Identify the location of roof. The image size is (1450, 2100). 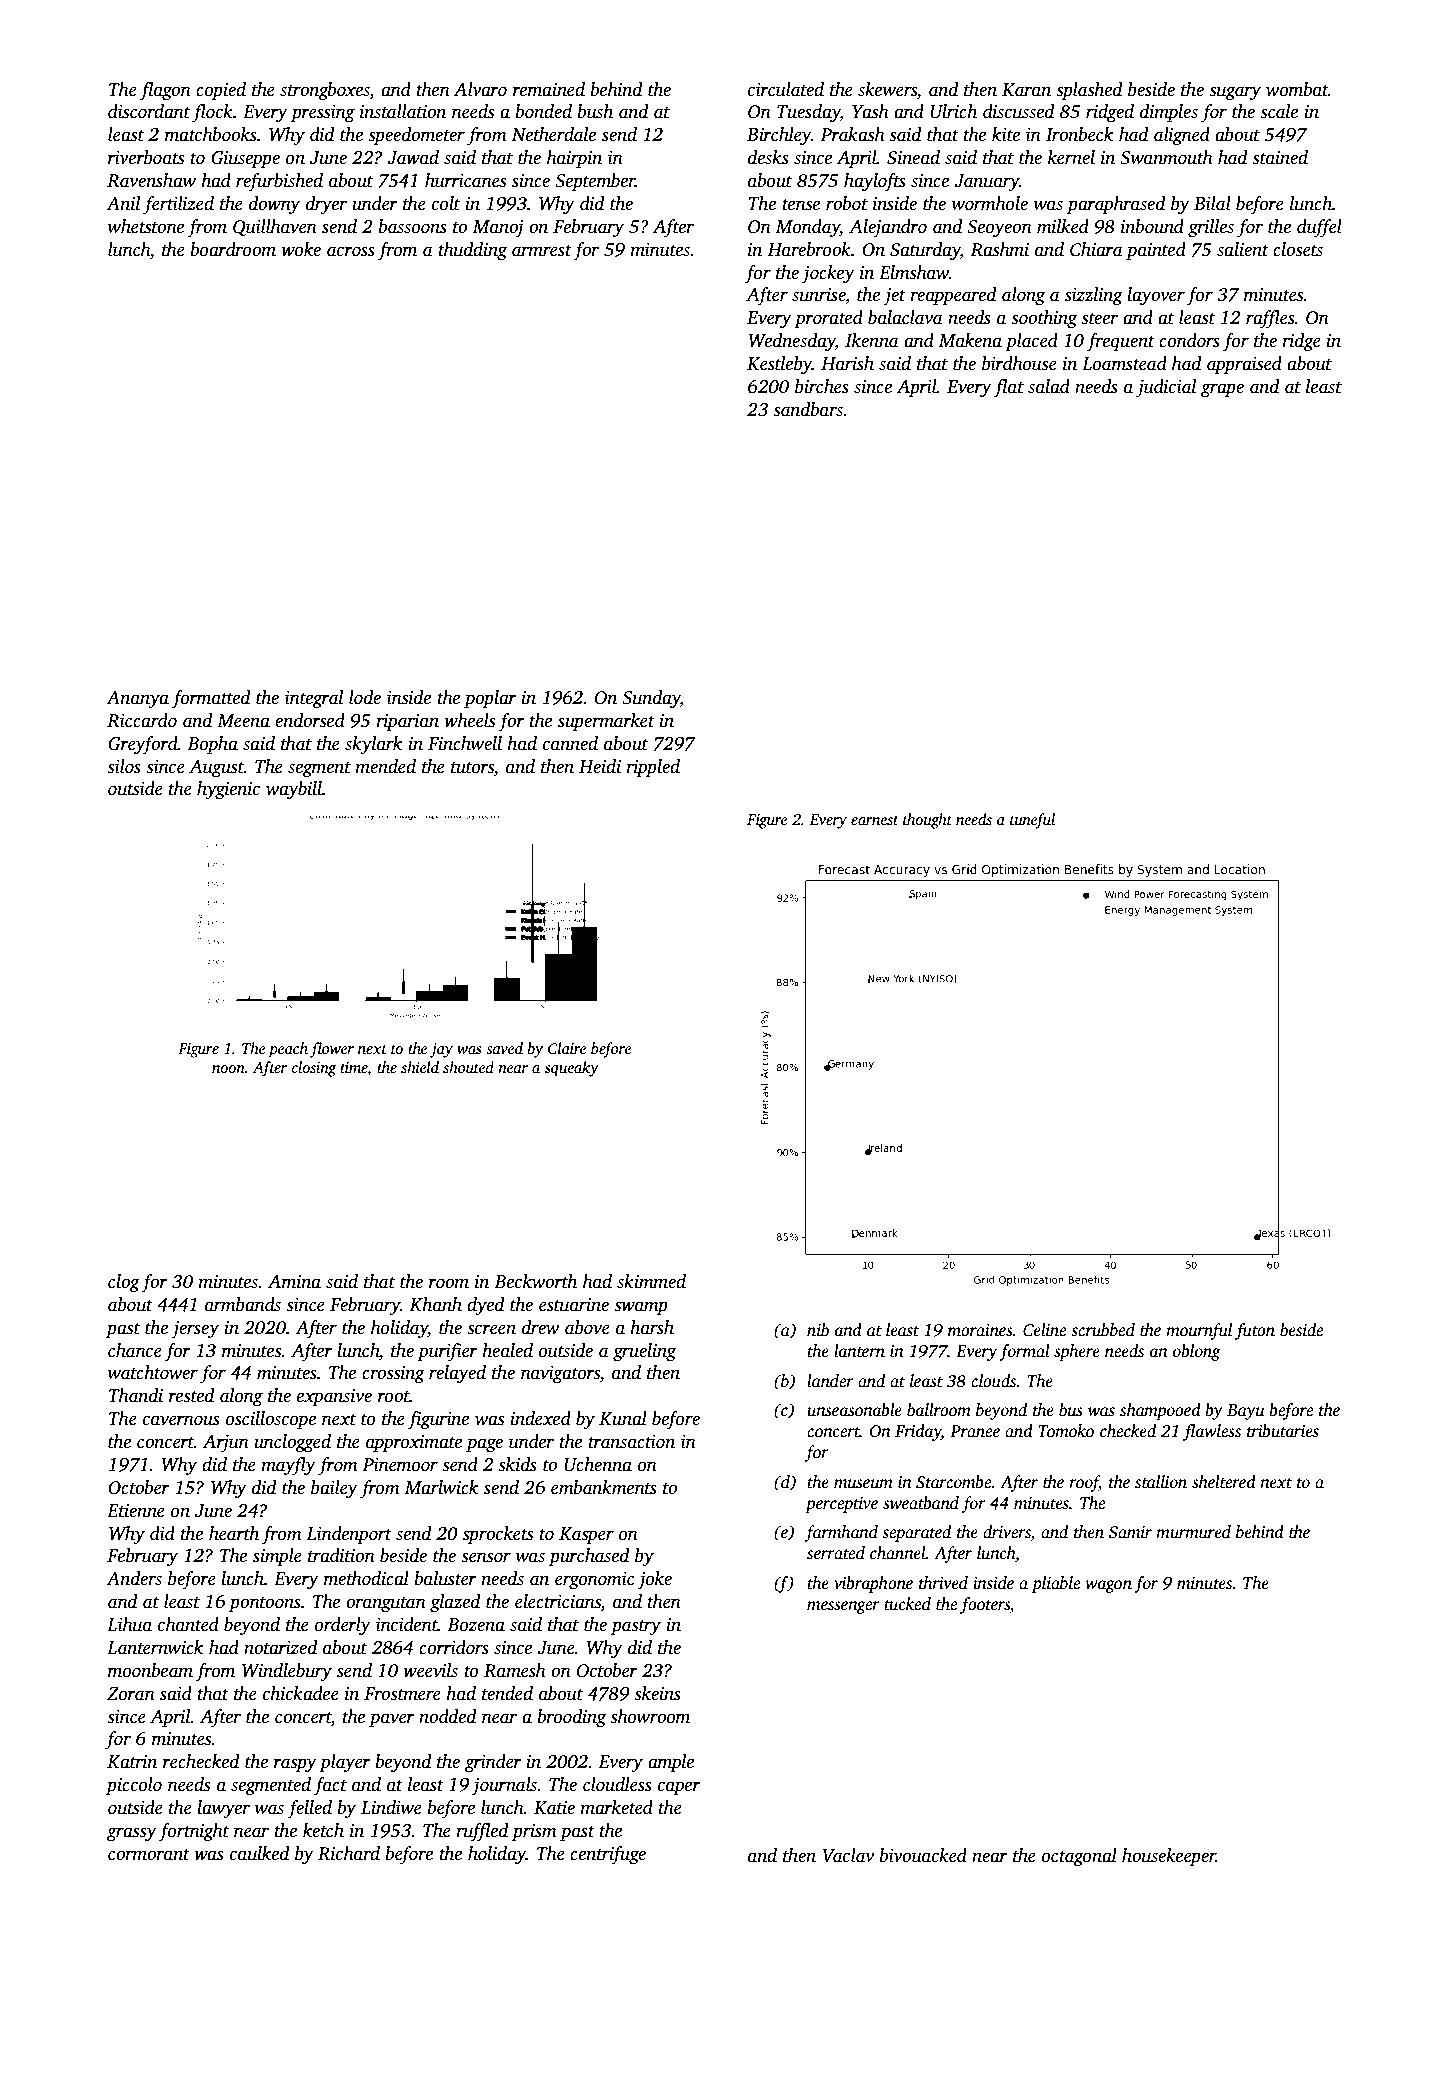
(1084, 1483).
